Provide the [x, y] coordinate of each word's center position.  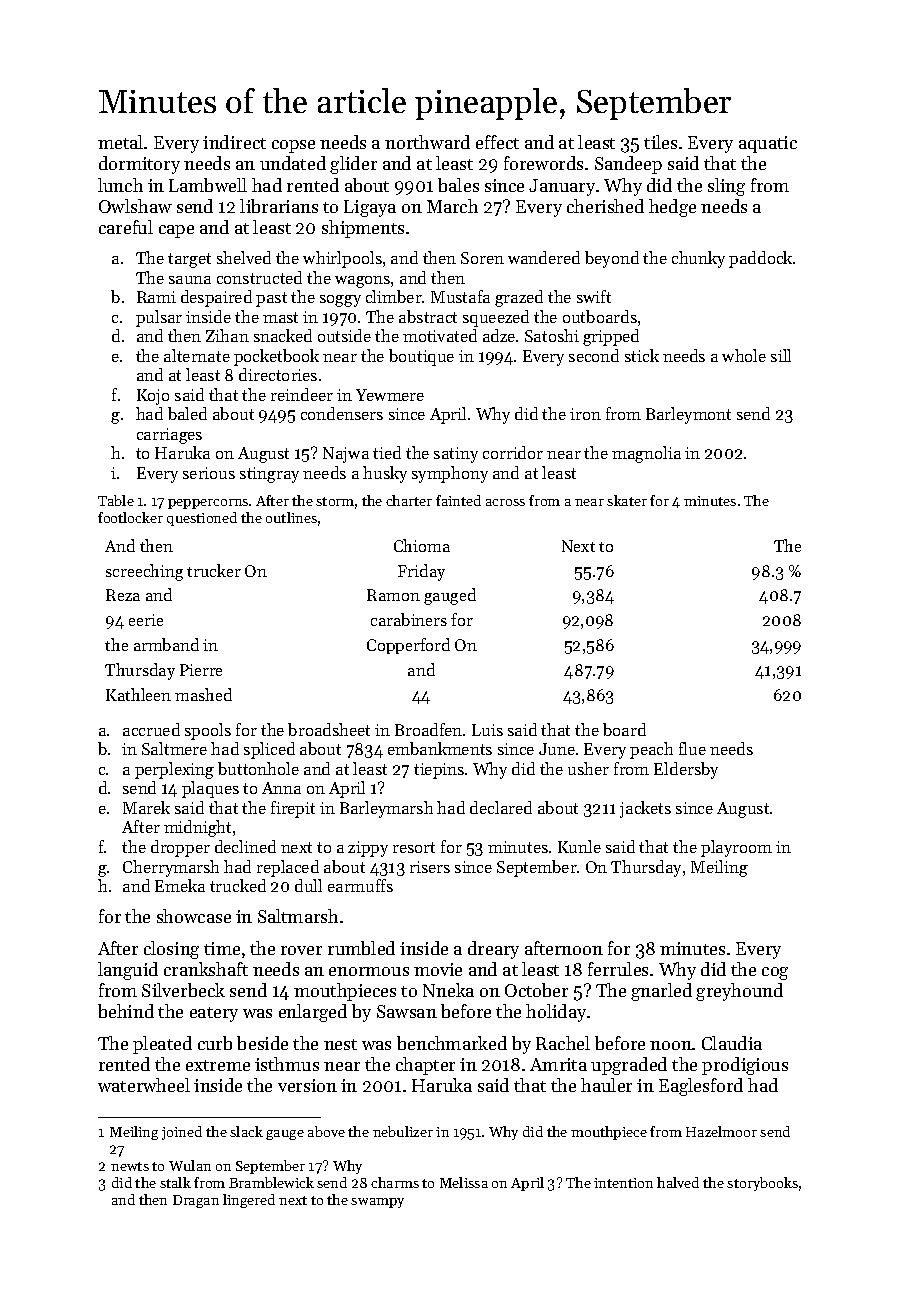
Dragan [196, 1201]
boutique [421, 357]
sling [726, 187]
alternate [197, 355]
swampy [377, 1203]
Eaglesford [701, 1087]
